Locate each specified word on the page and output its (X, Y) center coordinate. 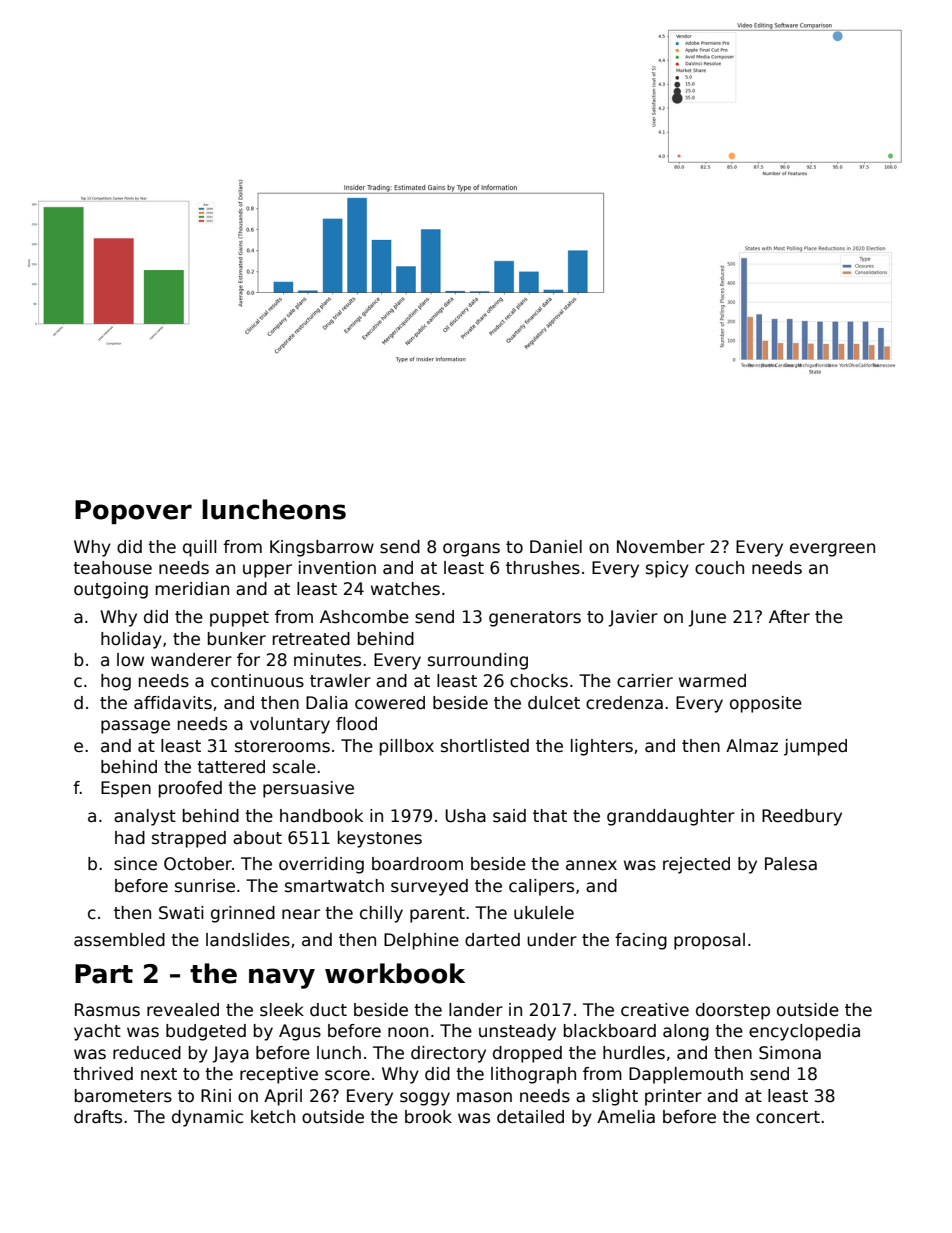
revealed (183, 1010)
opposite (766, 704)
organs (471, 550)
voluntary (290, 725)
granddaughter (671, 817)
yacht (97, 1032)
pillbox (407, 747)
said (509, 816)
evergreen (832, 550)
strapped (189, 839)
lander (476, 1010)
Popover (133, 512)
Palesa (791, 864)
